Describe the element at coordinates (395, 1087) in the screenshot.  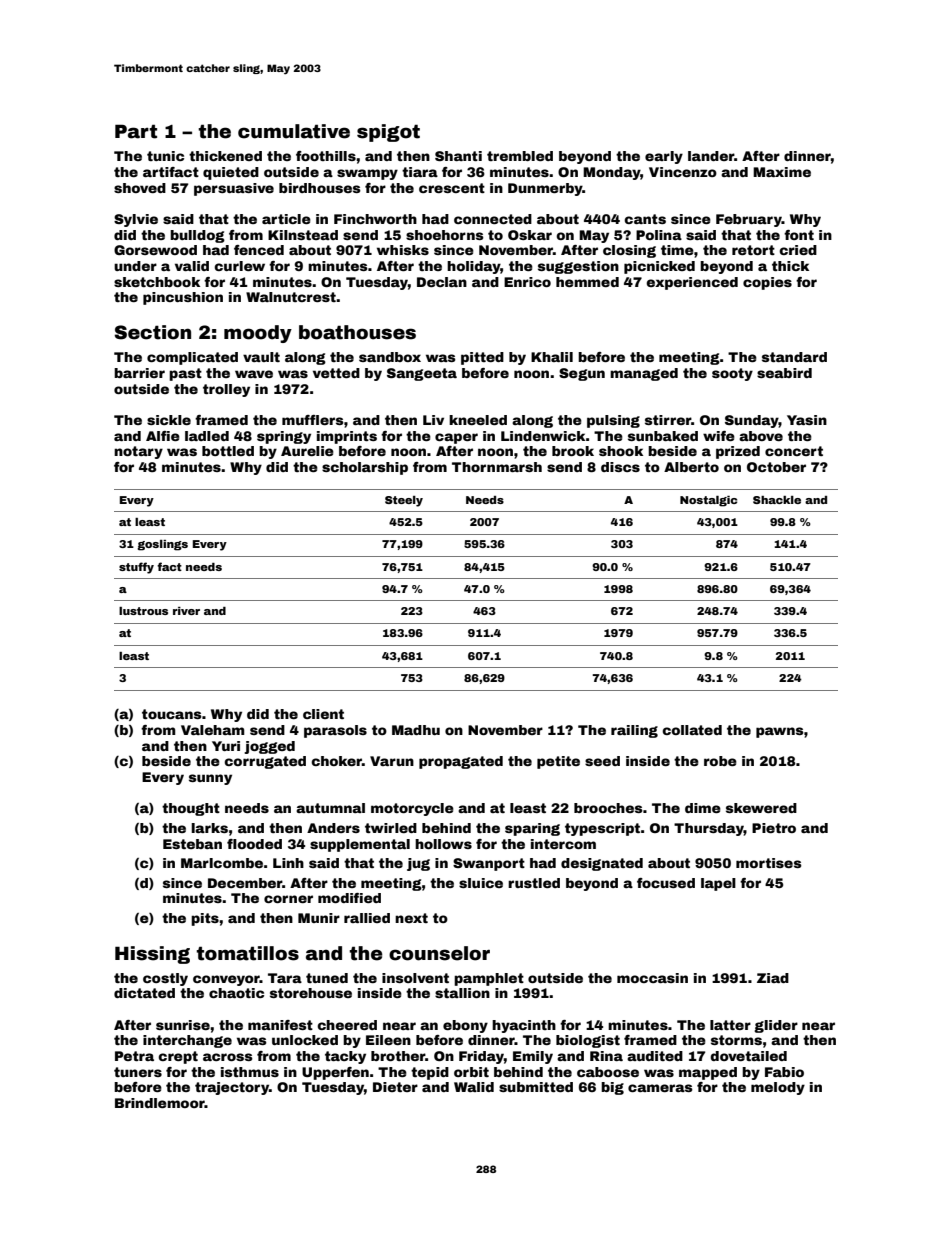
I see `Dieter` at that location.
